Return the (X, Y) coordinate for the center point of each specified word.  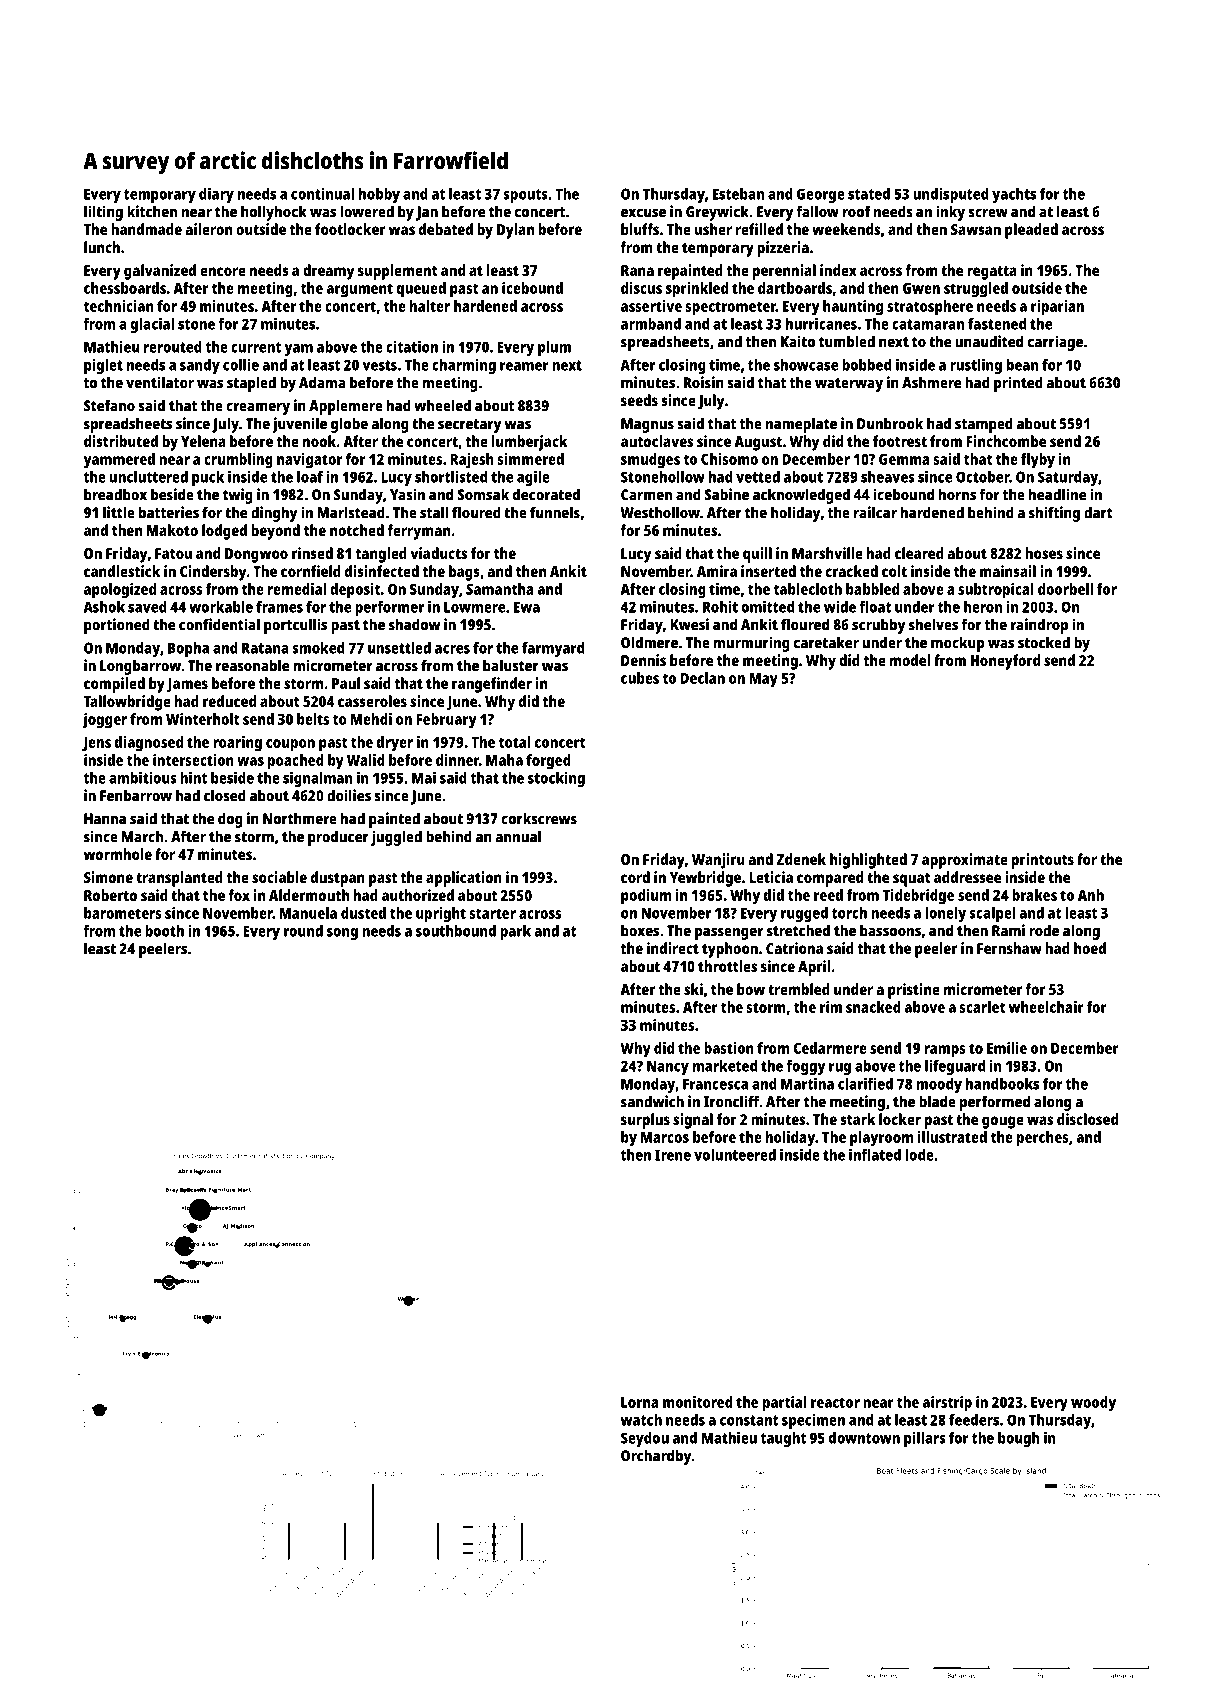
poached (296, 762)
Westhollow (660, 512)
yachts (1014, 195)
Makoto (172, 530)
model (910, 660)
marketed (725, 1066)
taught (783, 1439)
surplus (645, 1121)
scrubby (879, 626)
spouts (525, 196)
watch (641, 1420)
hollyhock (274, 213)
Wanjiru (718, 861)
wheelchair (1046, 1007)
